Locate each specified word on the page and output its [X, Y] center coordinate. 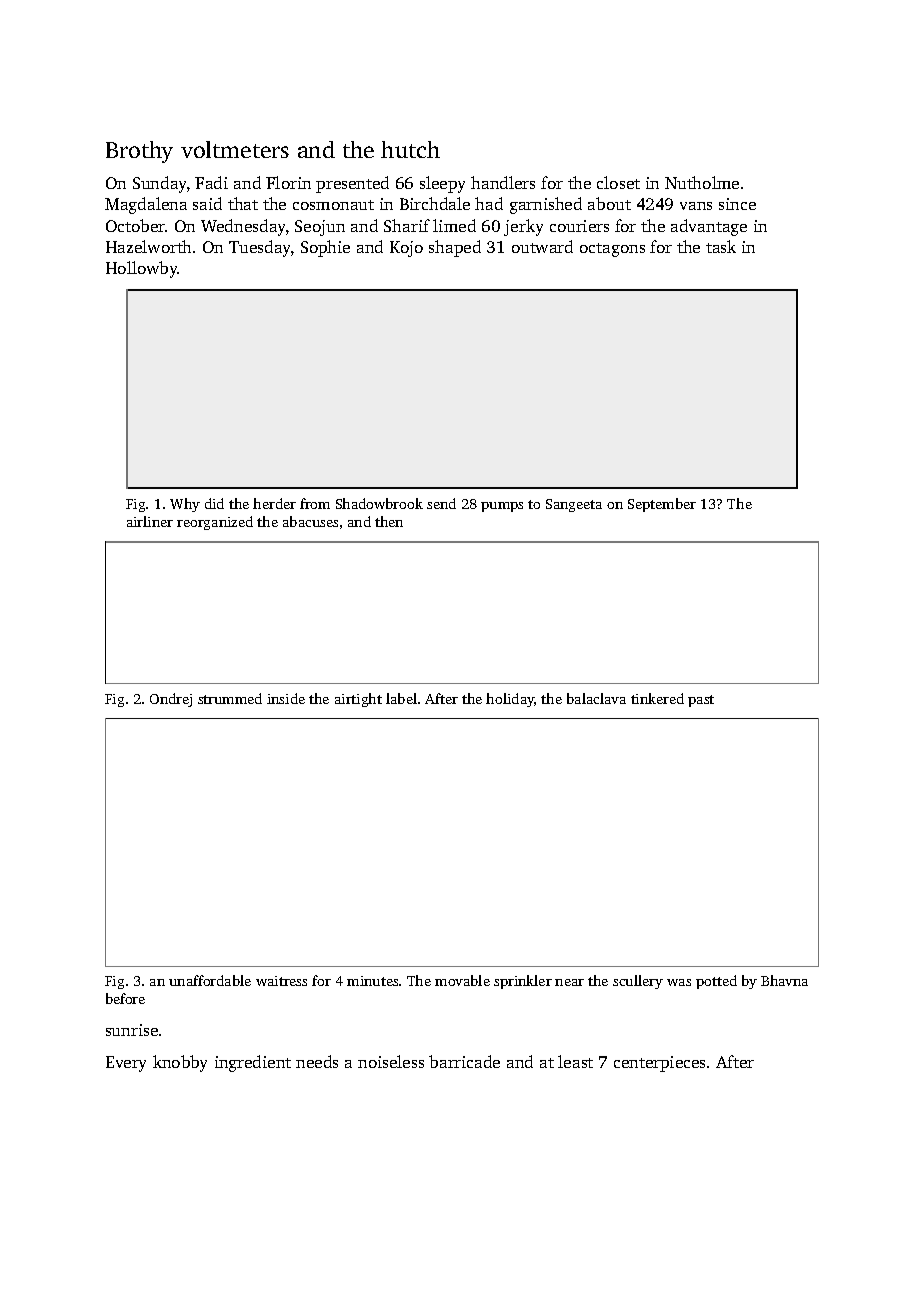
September [662, 505]
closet [618, 182]
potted [716, 982]
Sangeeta [574, 505]
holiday [510, 700]
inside [286, 698]
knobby [180, 1063]
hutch [410, 149]
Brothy [139, 152]
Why [185, 505]
